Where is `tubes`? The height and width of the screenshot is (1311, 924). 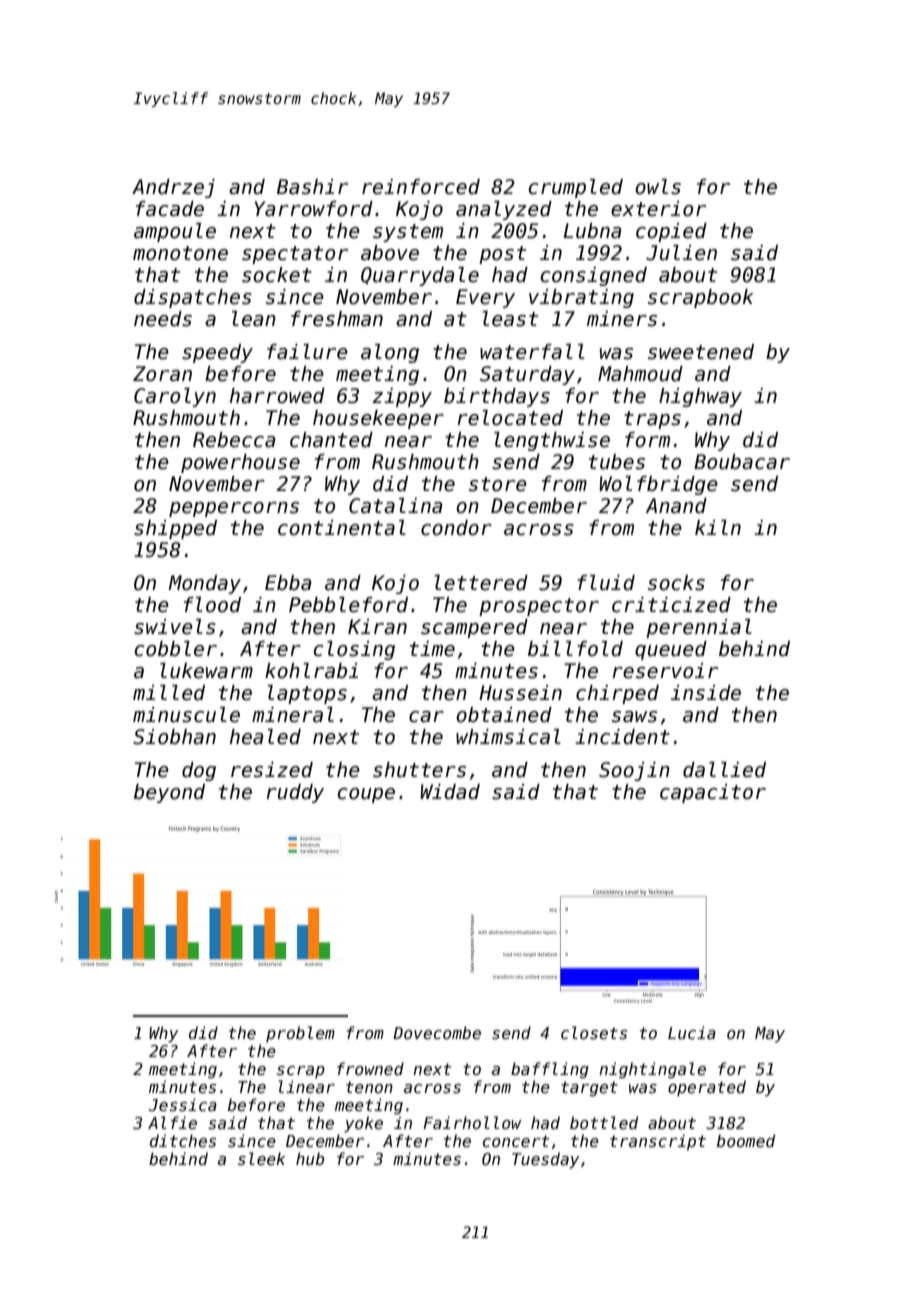
tubes is located at coordinates (617, 462).
